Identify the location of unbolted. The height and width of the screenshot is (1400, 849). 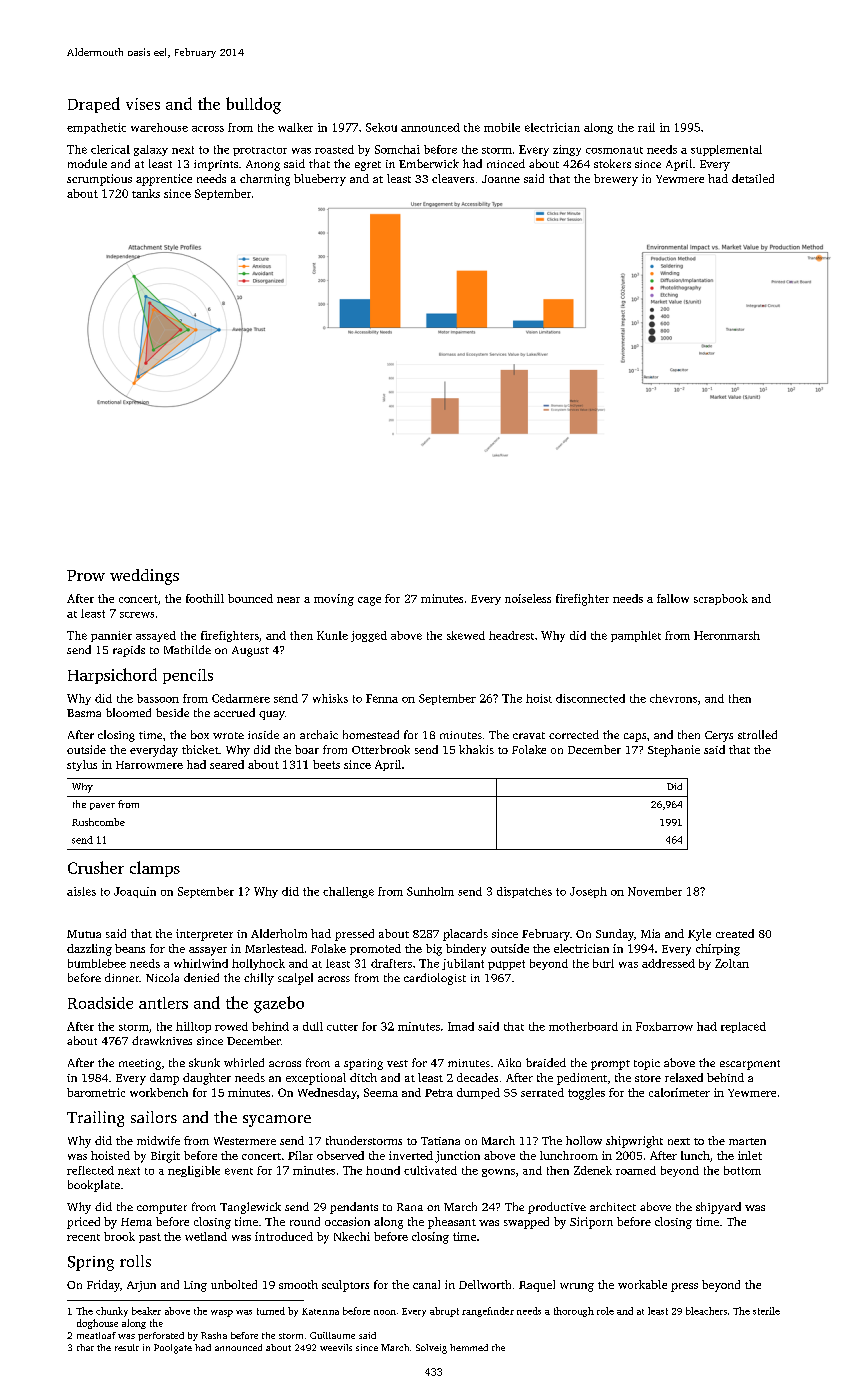
(234, 1284).
